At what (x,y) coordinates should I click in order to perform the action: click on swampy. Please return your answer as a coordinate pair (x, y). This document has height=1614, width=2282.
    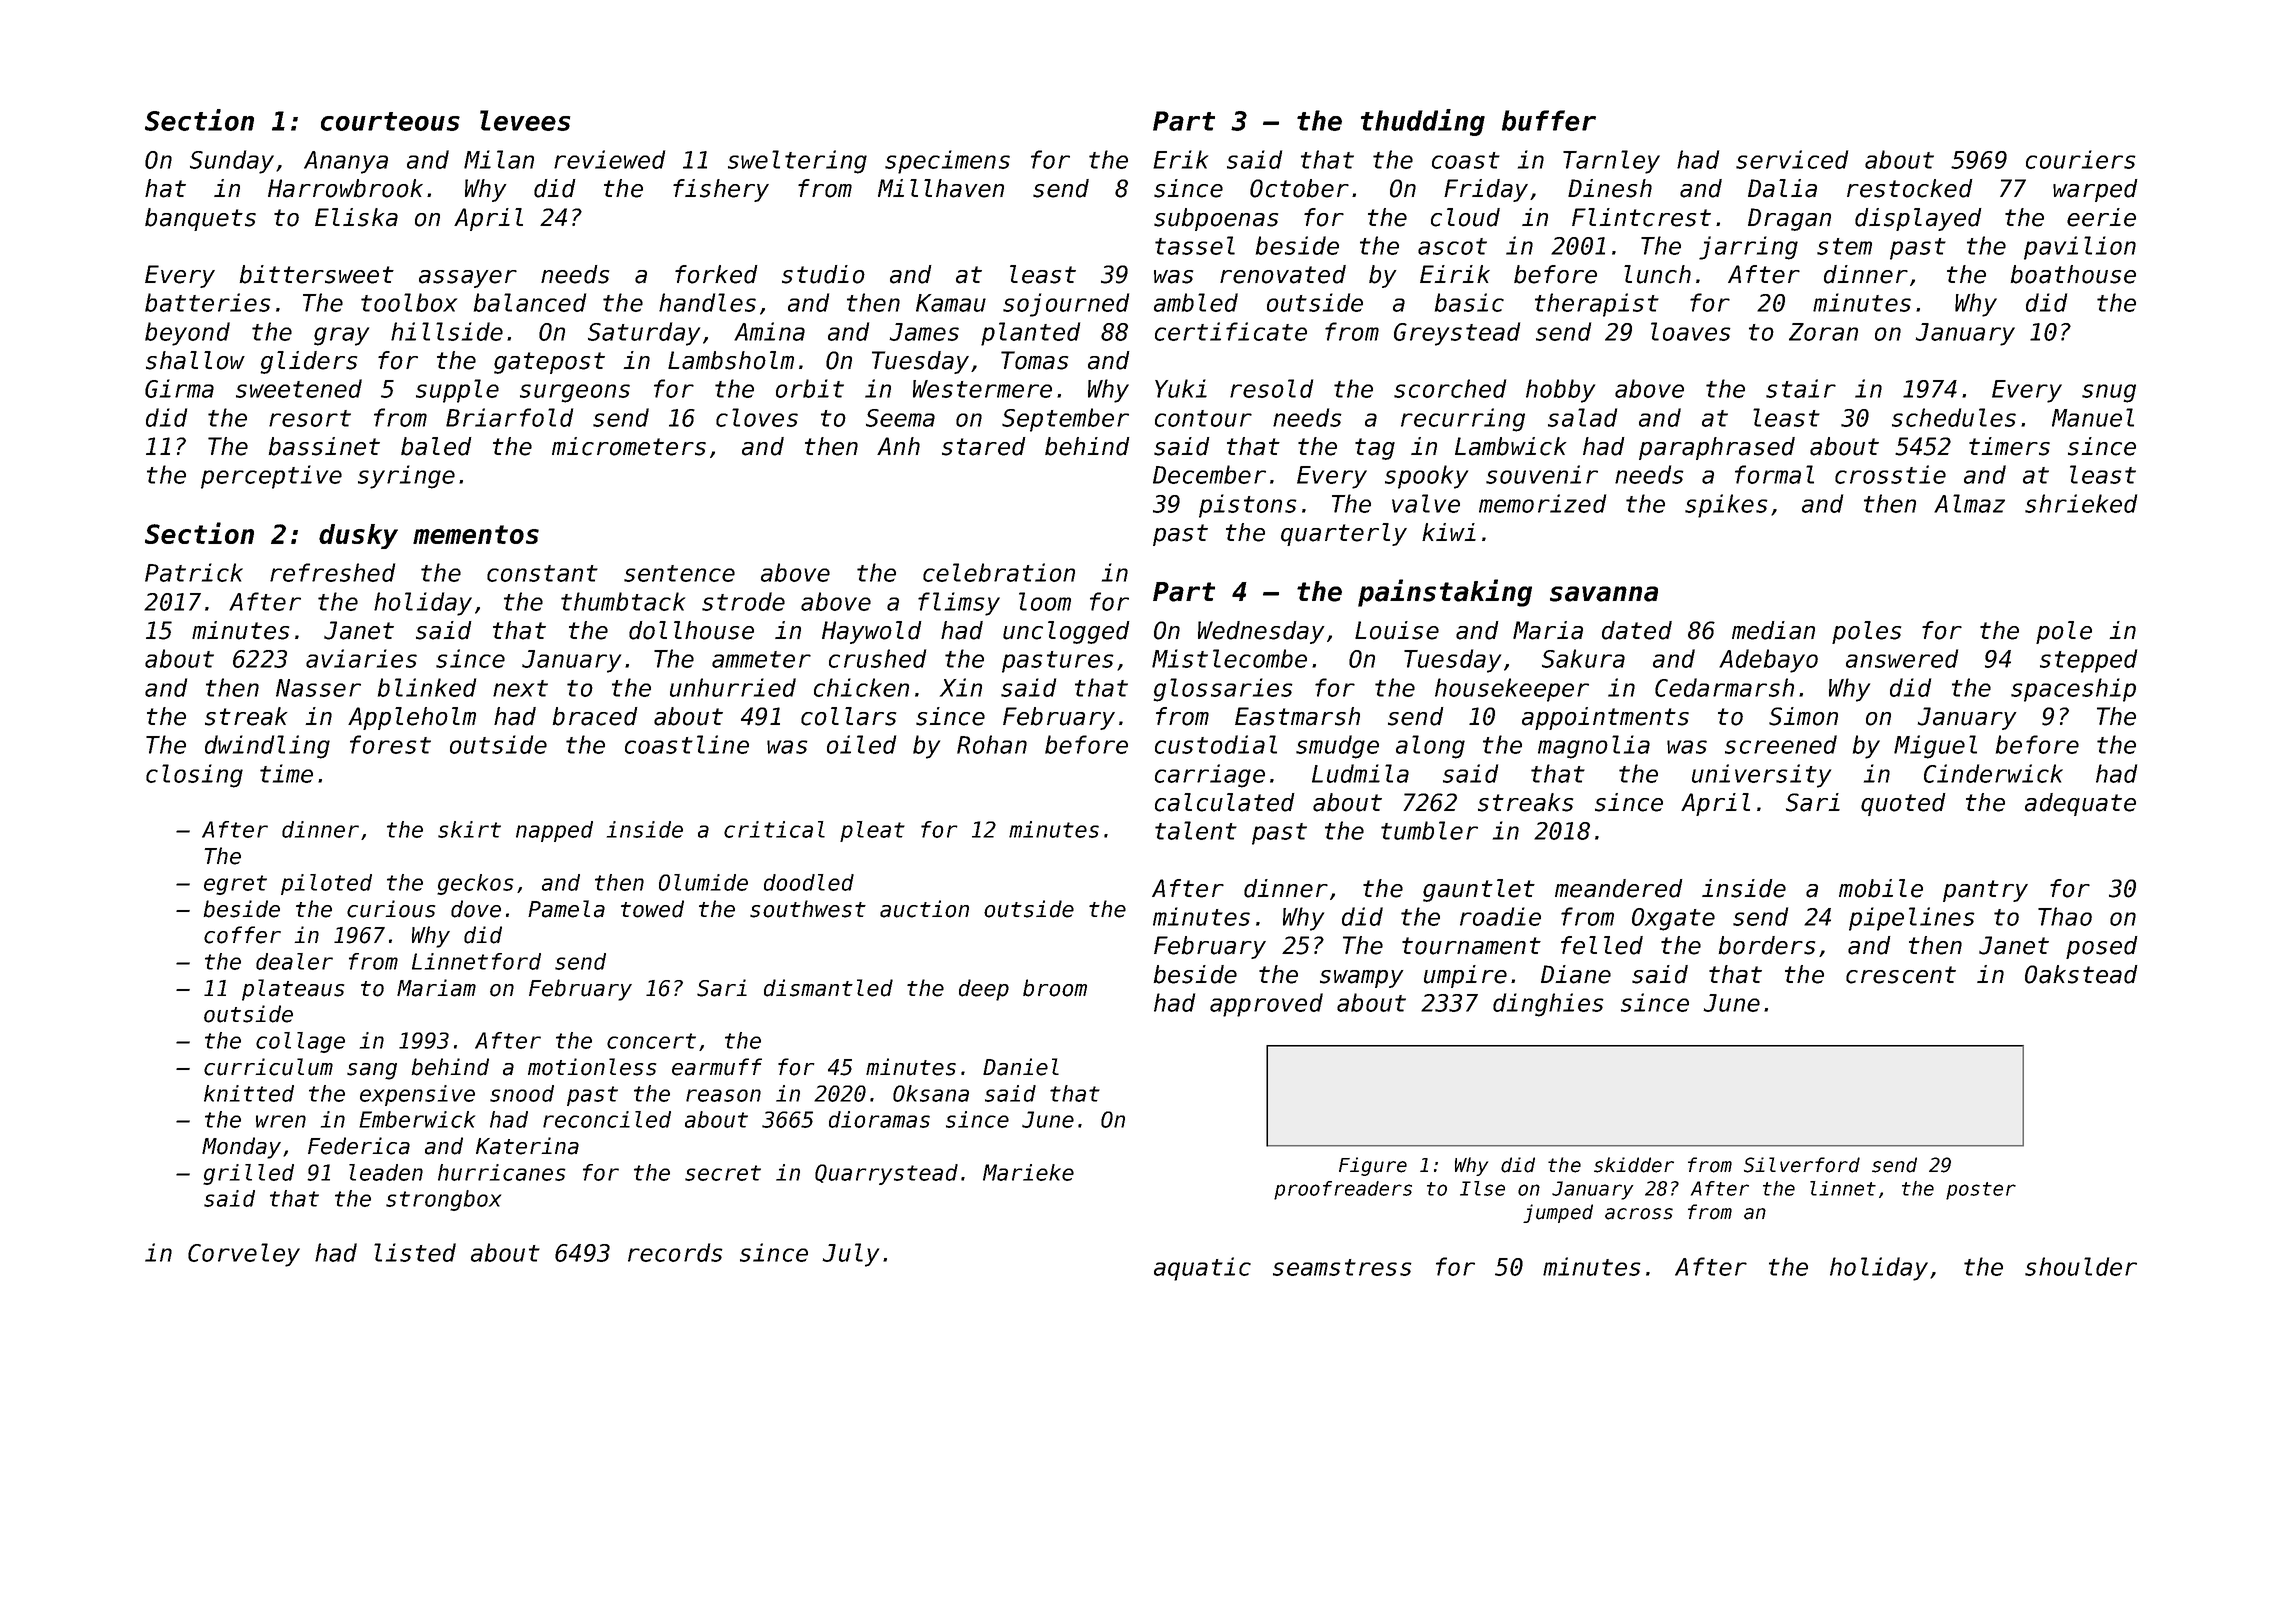
    Looking at the image, I should click on (1362, 979).
